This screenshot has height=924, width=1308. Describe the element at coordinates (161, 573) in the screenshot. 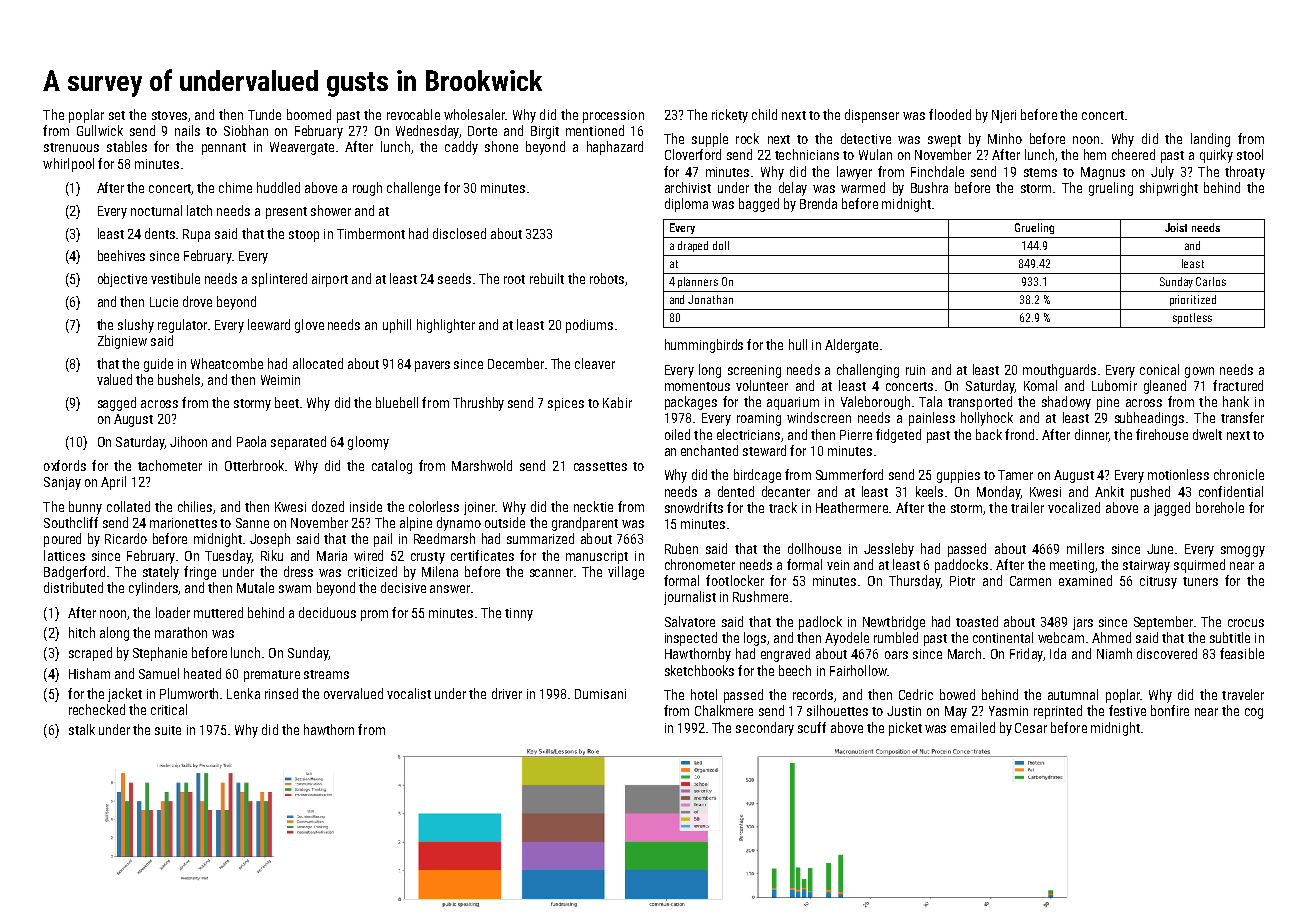

I see `stately` at that location.
